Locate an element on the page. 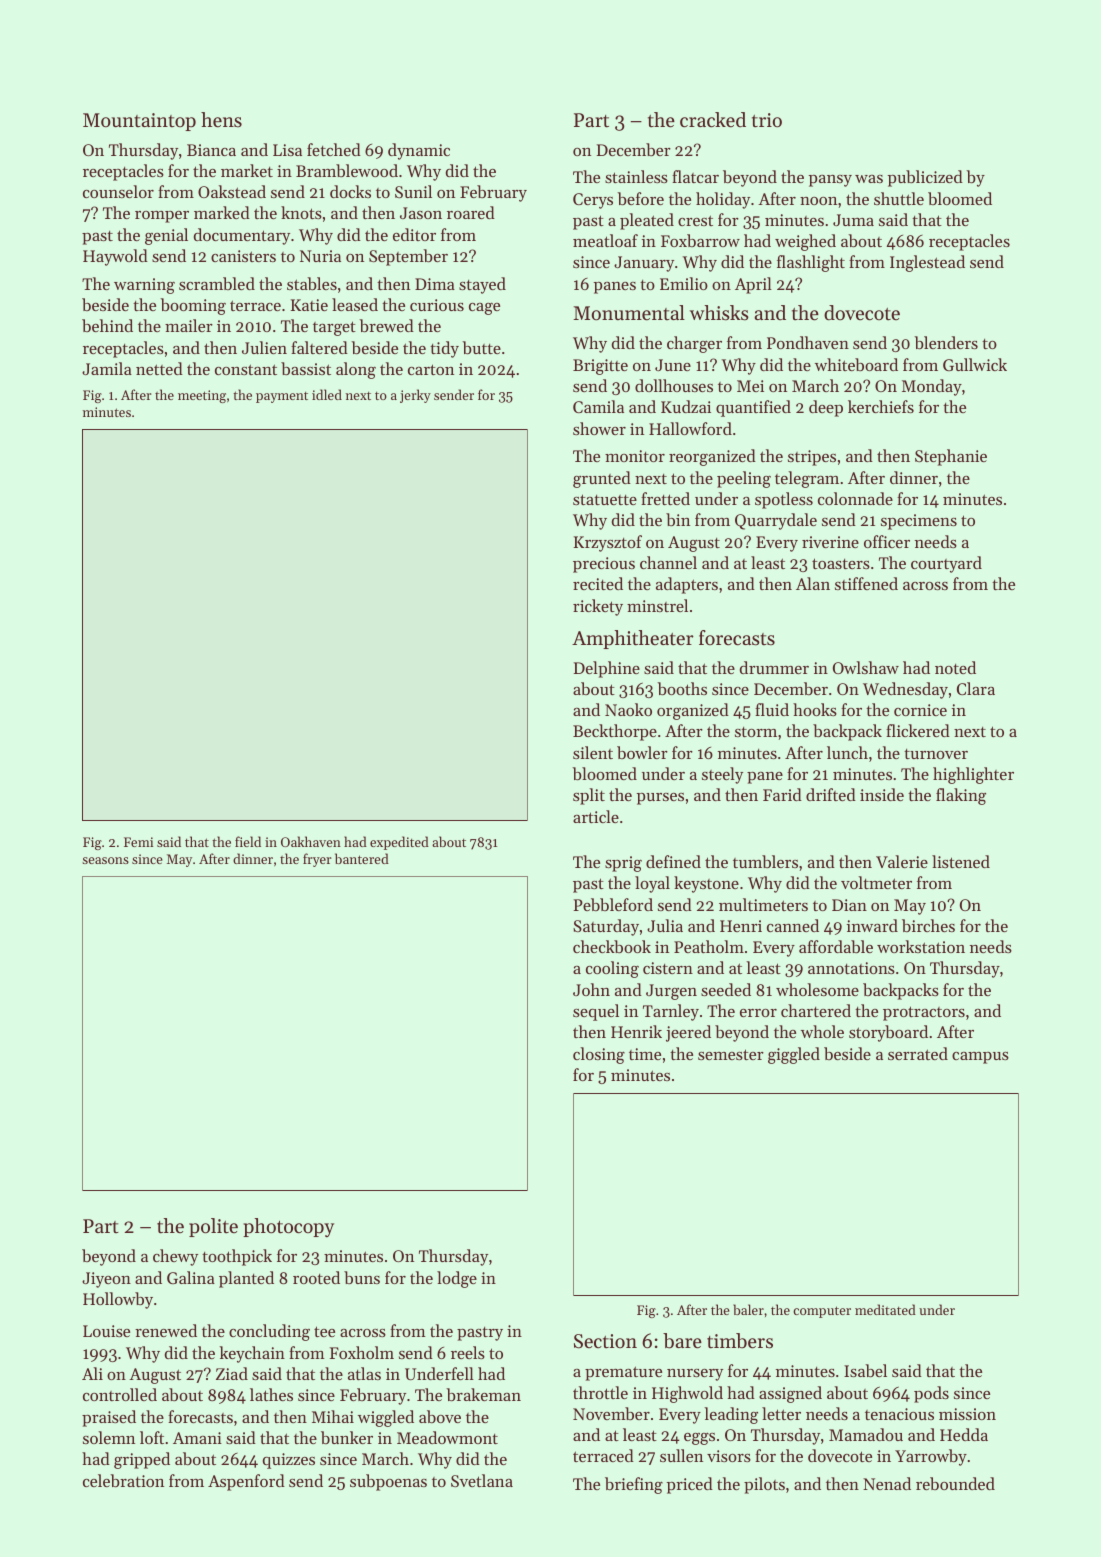 The width and height of the page is (1101, 1557). affordable is located at coordinates (836, 946).
